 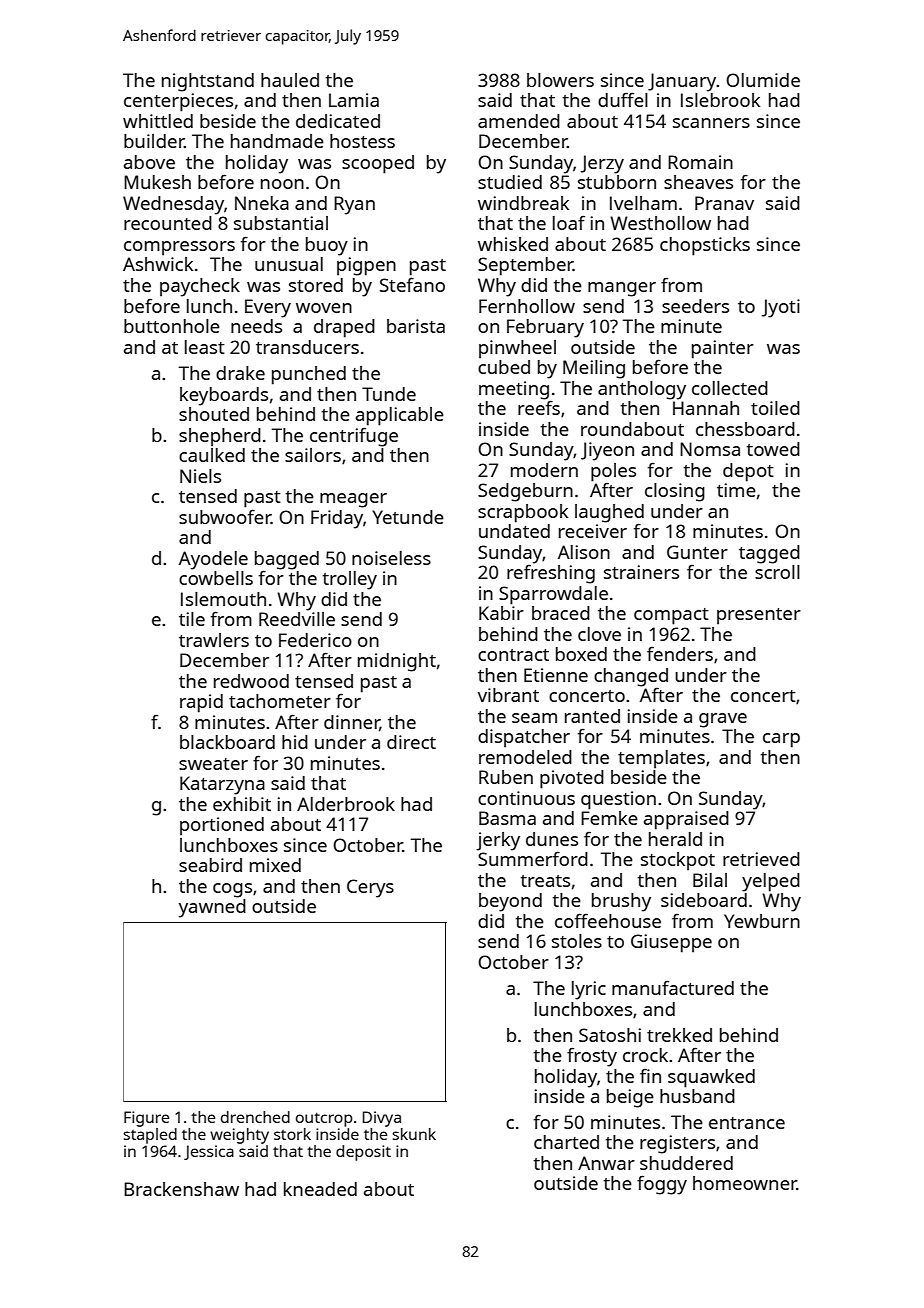 What do you see at coordinates (566, 1142) in the document?
I see `charted` at bounding box center [566, 1142].
